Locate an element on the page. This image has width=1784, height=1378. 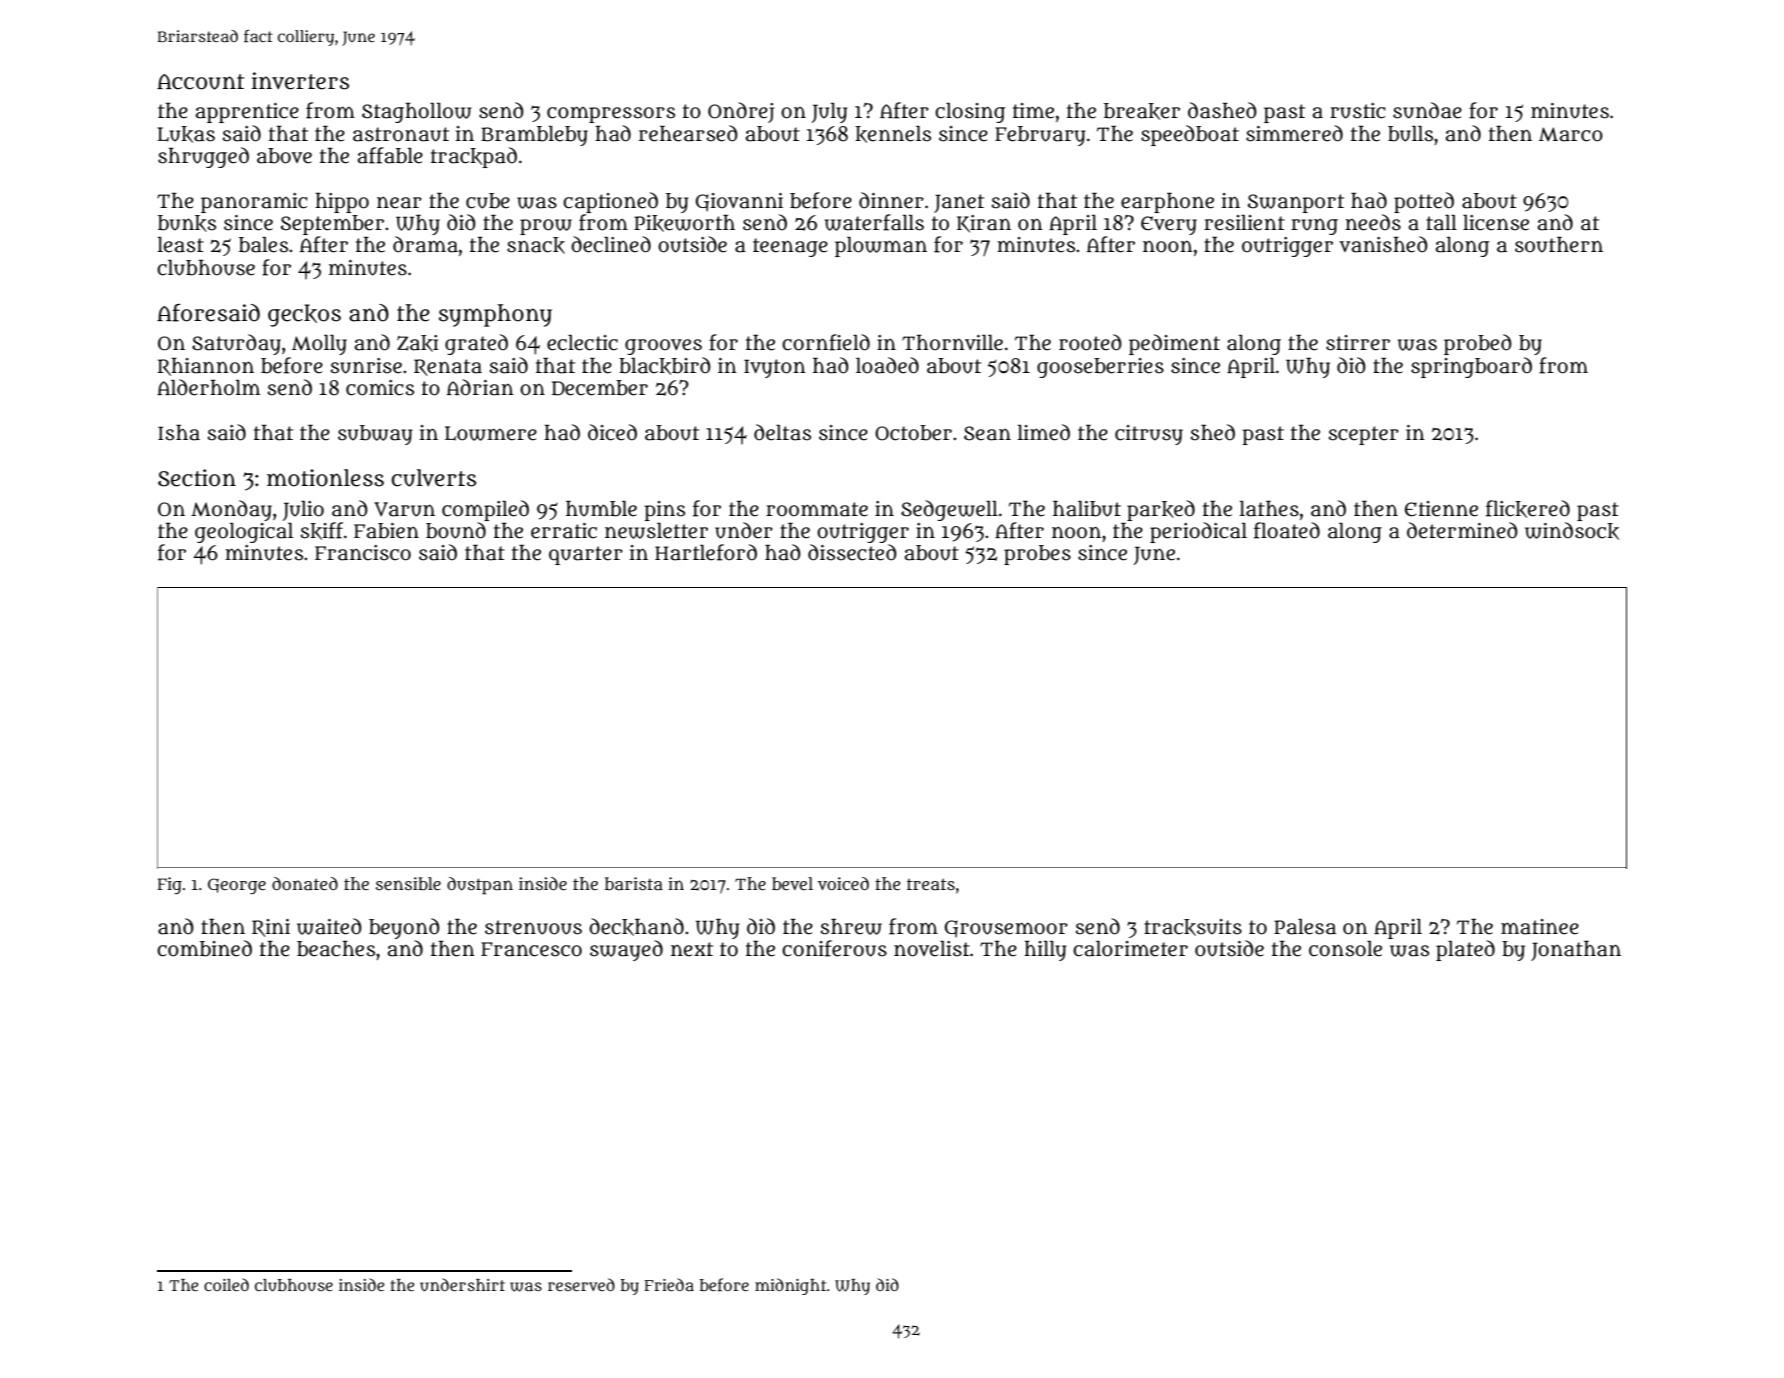
console is located at coordinates (1345, 949).
